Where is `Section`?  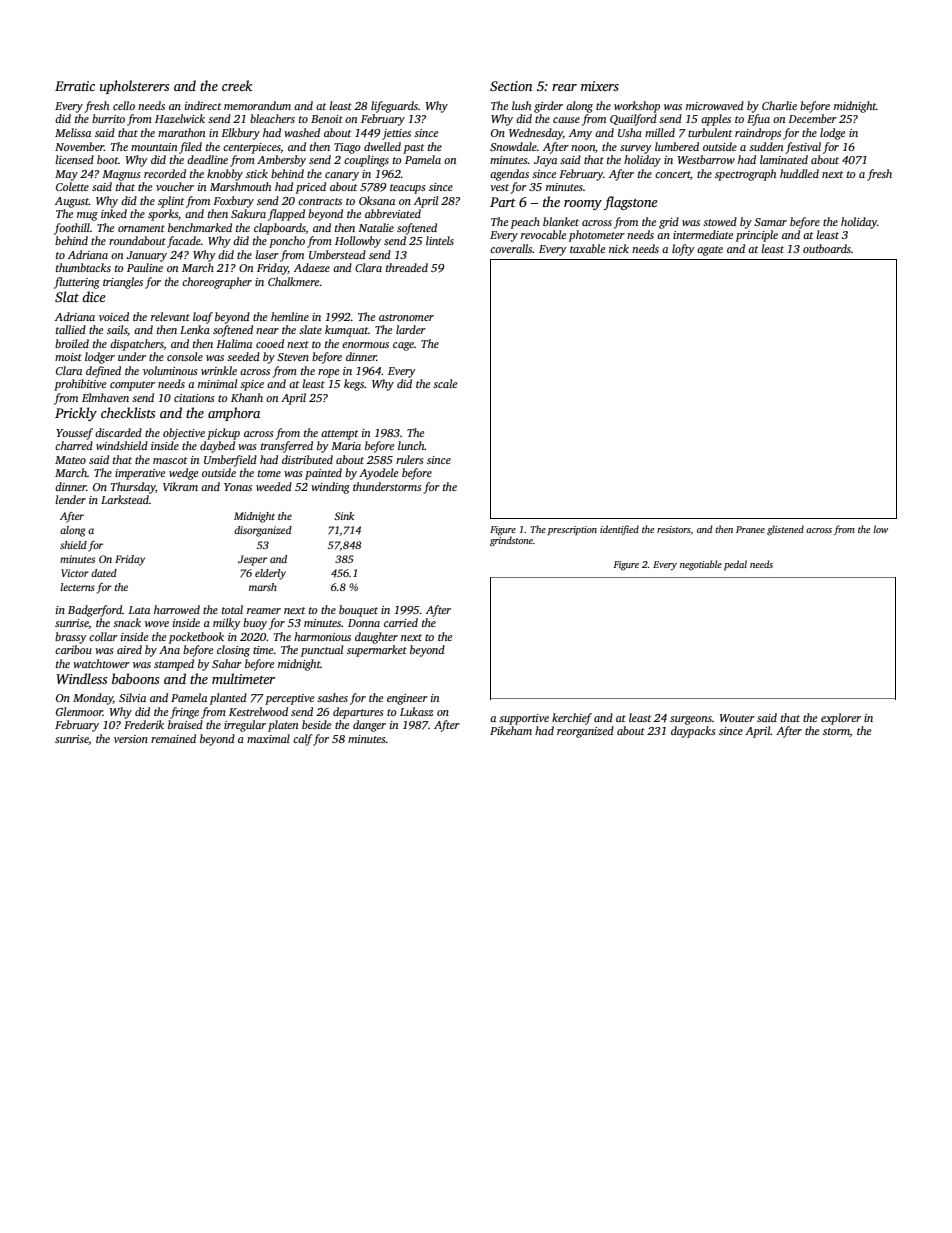 Section is located at coordinates (511, 86).
